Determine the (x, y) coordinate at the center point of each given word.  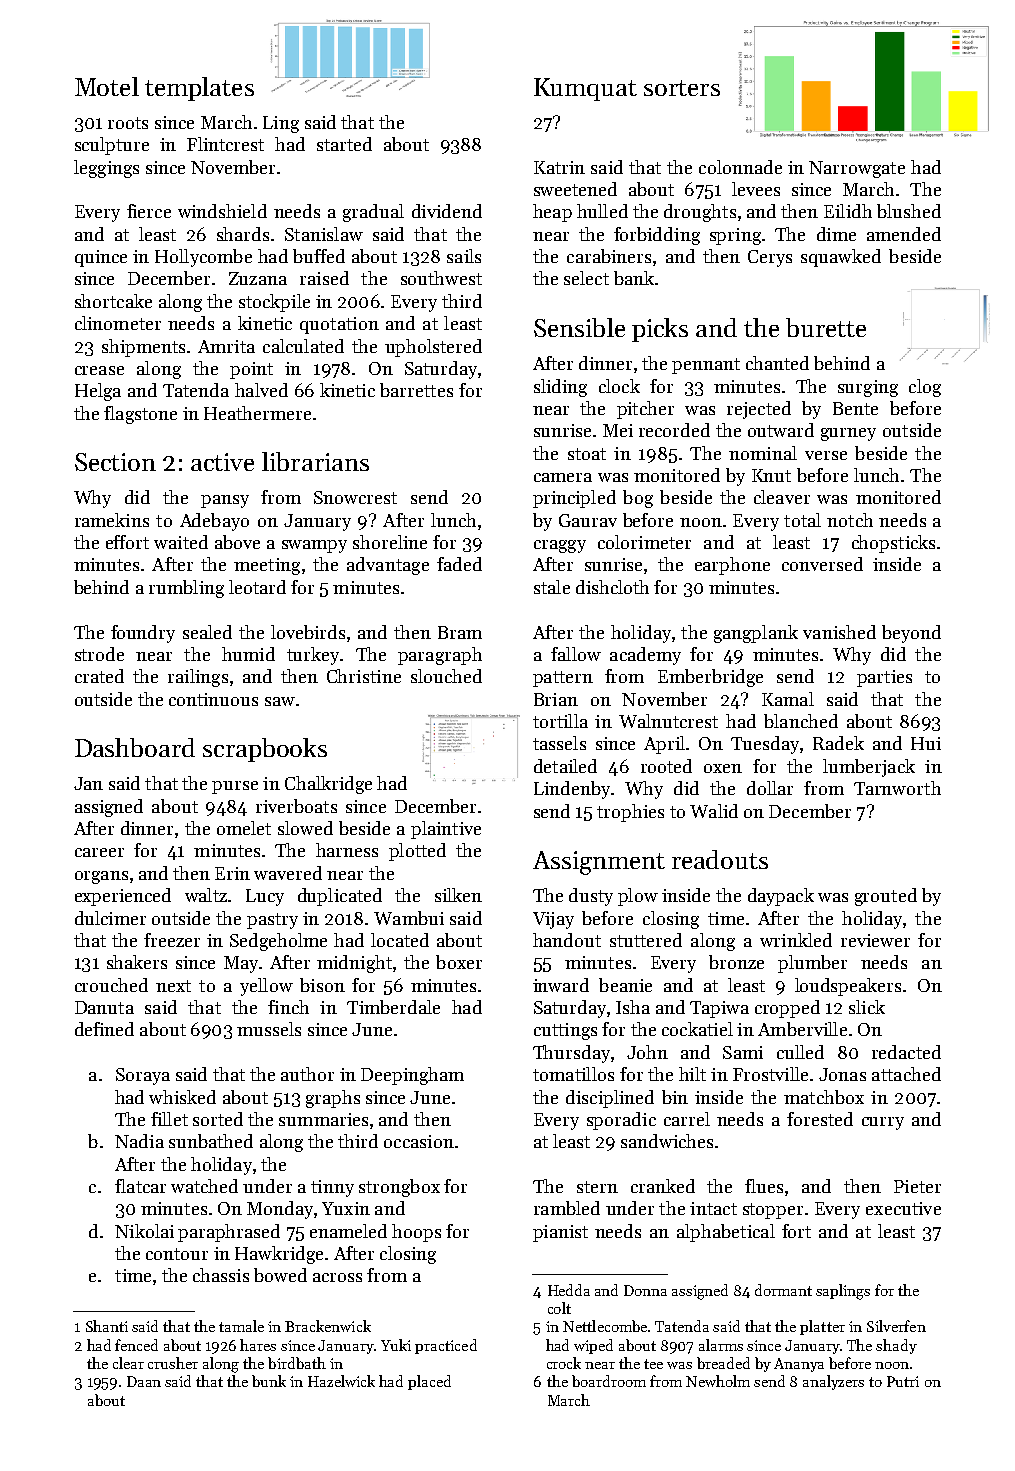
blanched (801, 721)
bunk (269, 1381)
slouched (446, 676)
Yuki (396, 1345)
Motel (107, 86)
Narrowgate (857, 169)
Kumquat (585, 89)
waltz (206, 895)
